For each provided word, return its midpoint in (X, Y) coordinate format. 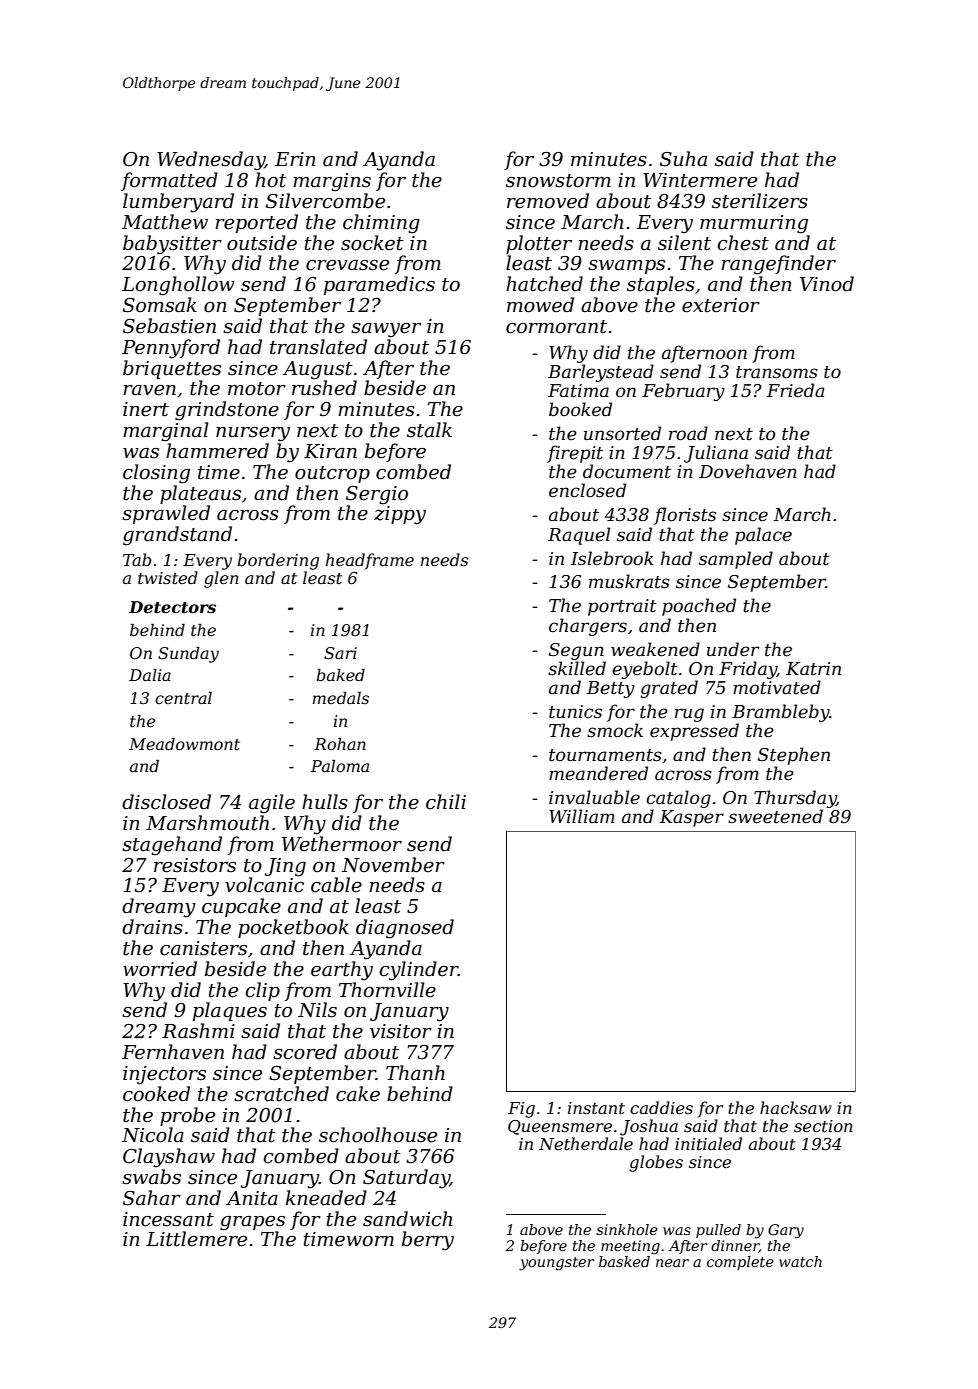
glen (221, 579)
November (393, 865)
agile (272, 804)
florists (685, 516)
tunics (575, 712)
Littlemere (196, 1239)
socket (372, 243)
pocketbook (293, 928)
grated (669, 689)
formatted (169, 181)
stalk (429, 430)
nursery (253, 434)
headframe (370, 561)
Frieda (796, 390)
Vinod (827, 284)
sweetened (775, 816)
